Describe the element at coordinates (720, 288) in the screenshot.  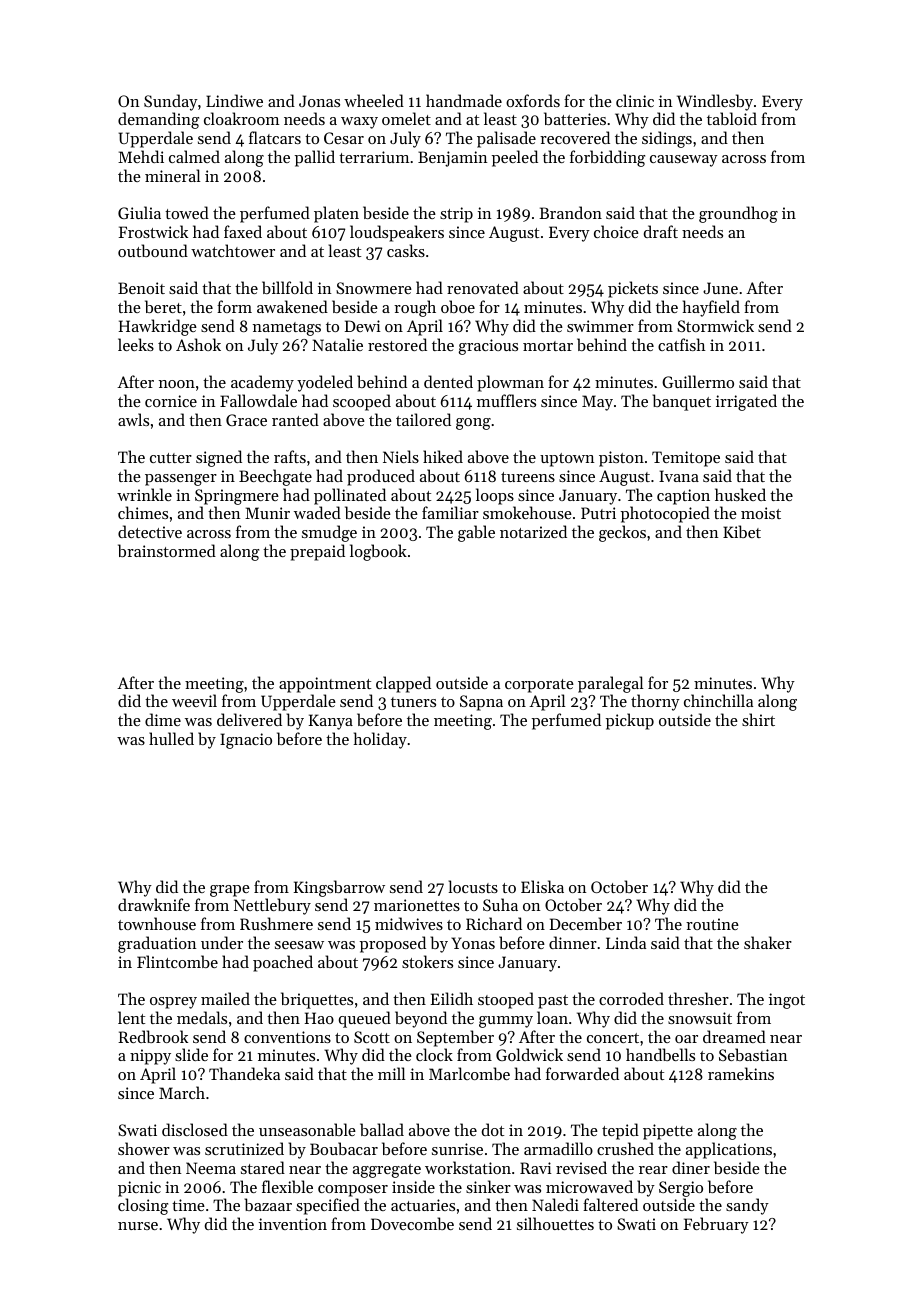
I see `June` at that location.
